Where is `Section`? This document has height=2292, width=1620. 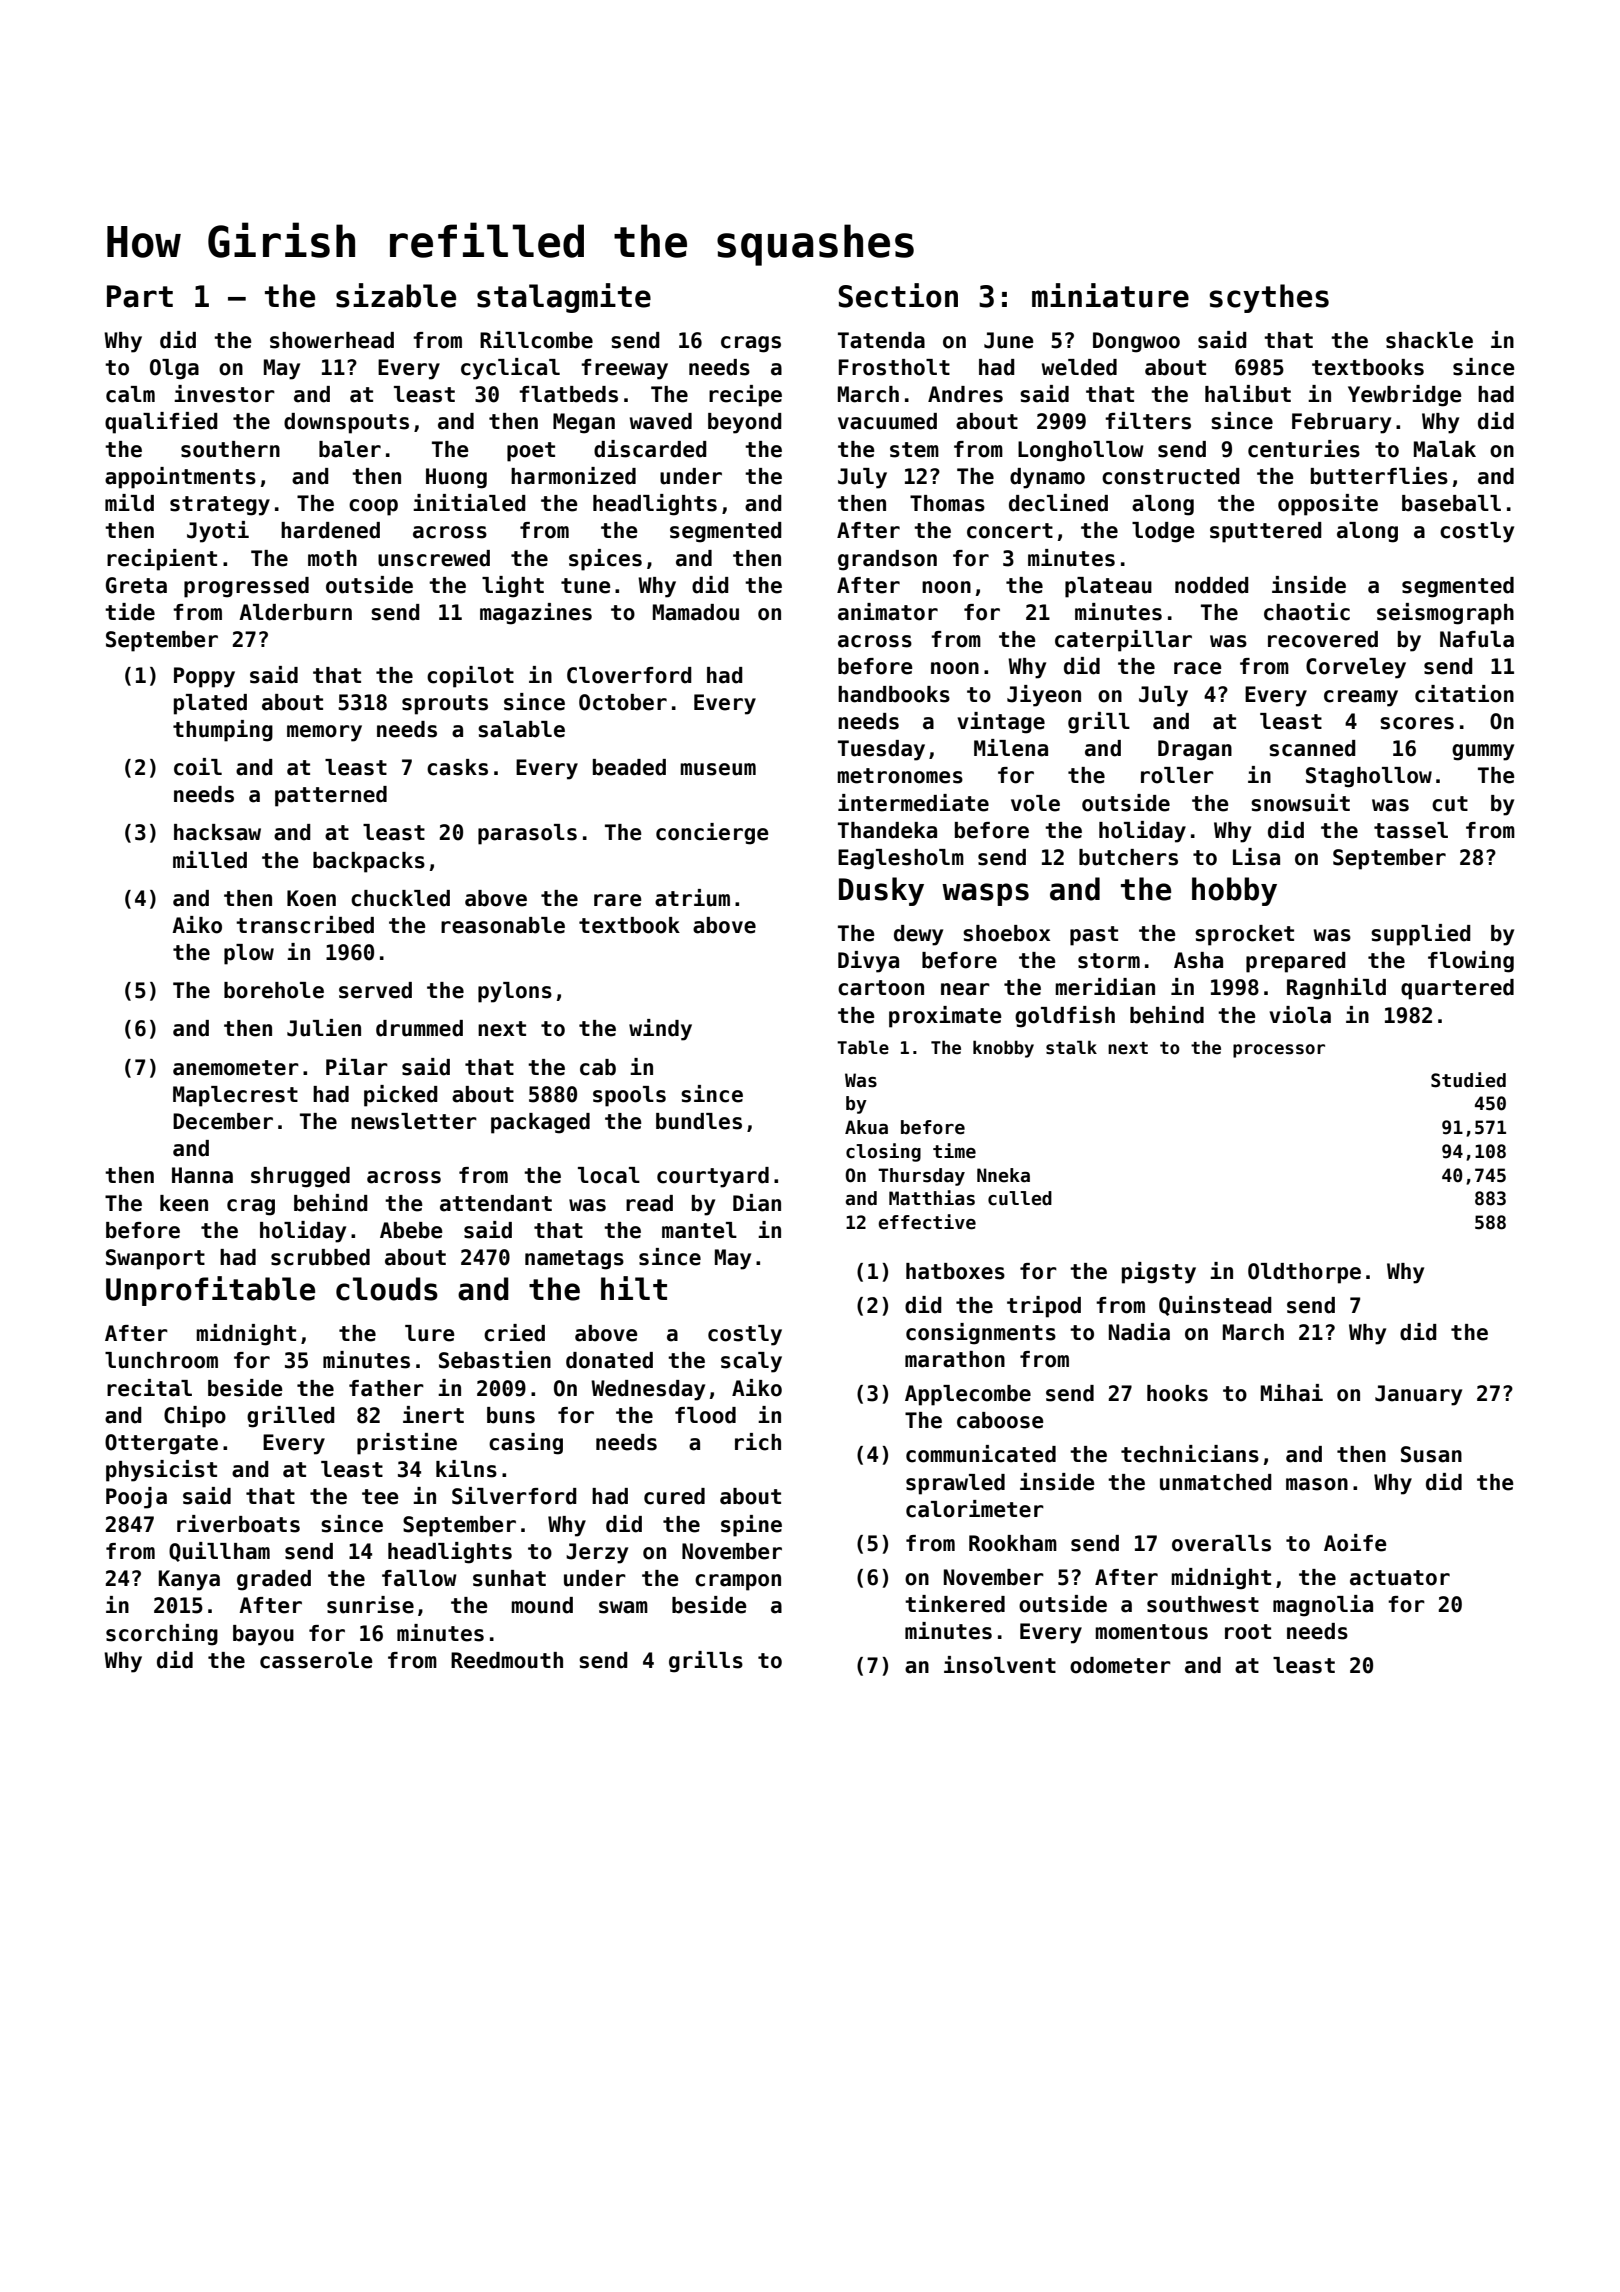 Section is located at coordinates (898, 295).
